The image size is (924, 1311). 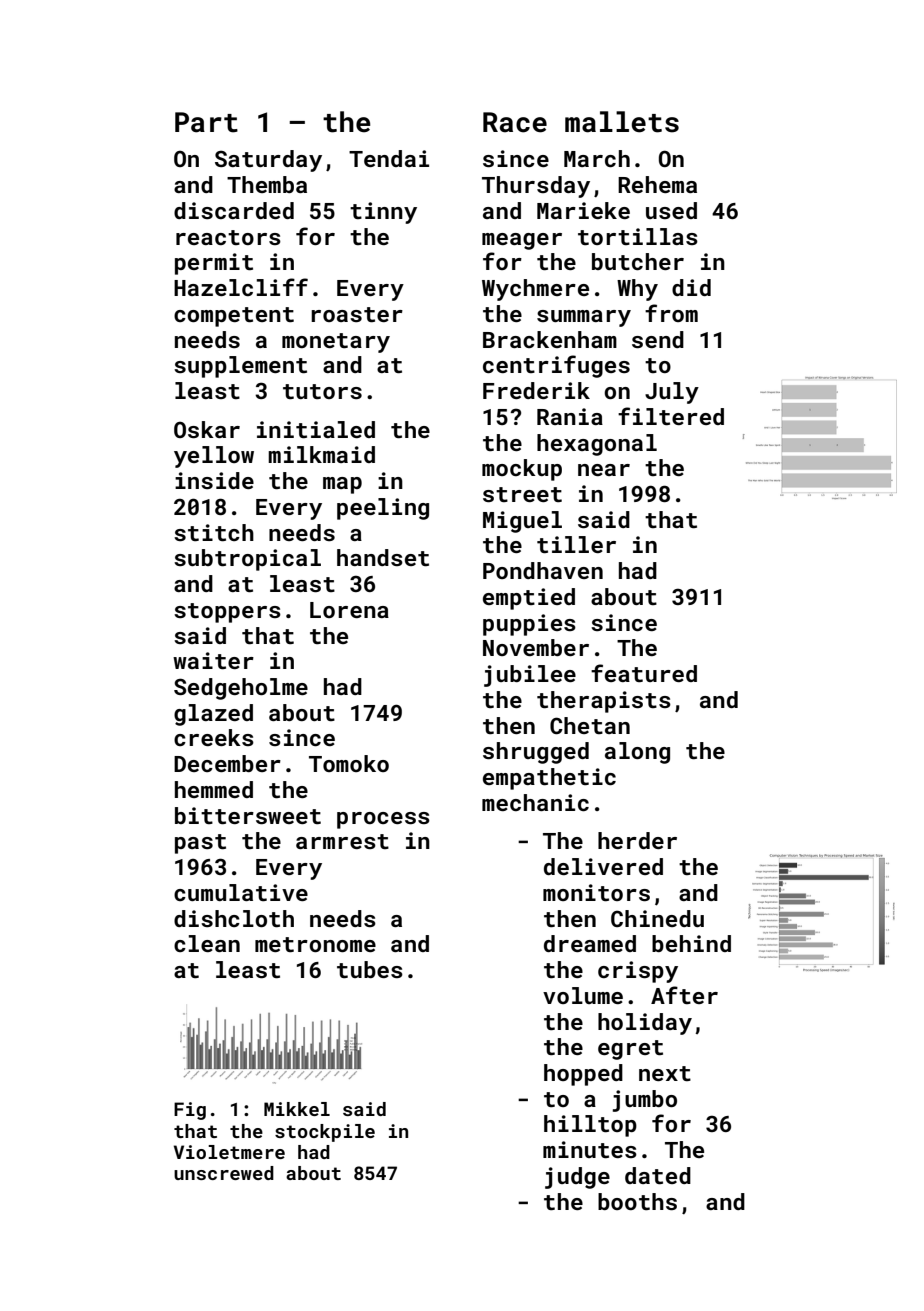 I want to click on stoppers, so click(x=227, y=613).
